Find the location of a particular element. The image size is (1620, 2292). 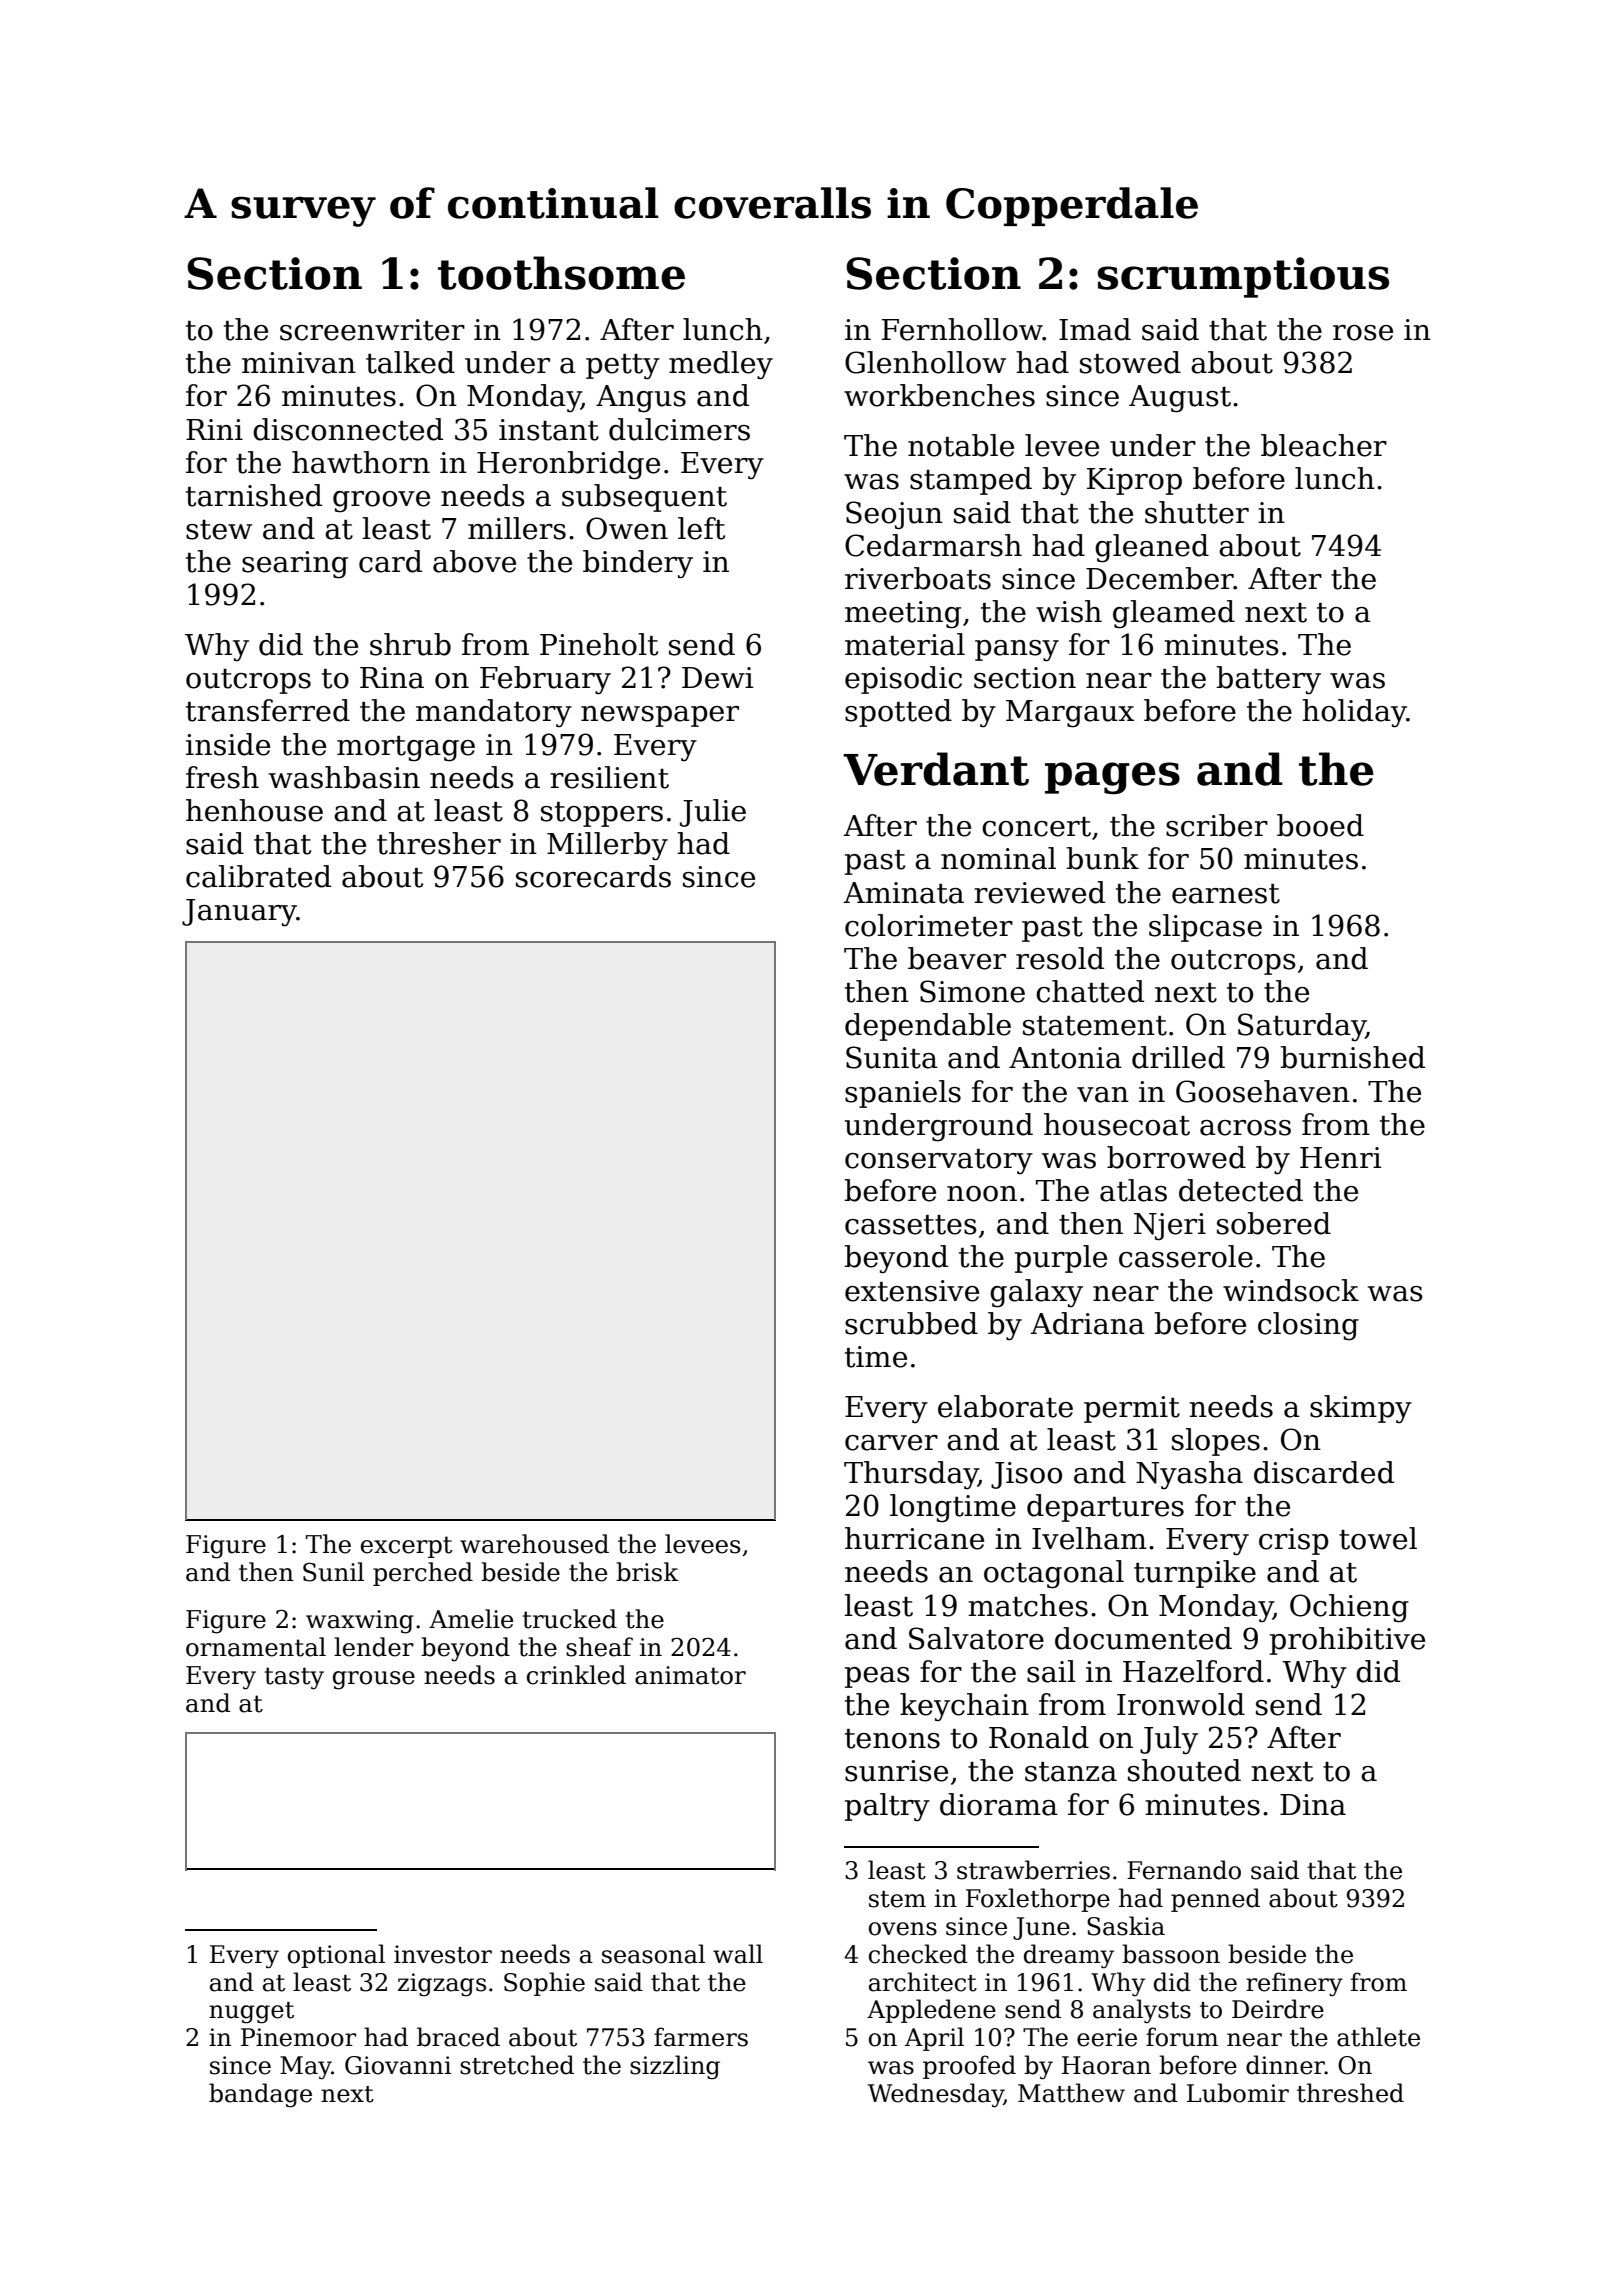

Sunil is located at coordinates (333, 1572).
